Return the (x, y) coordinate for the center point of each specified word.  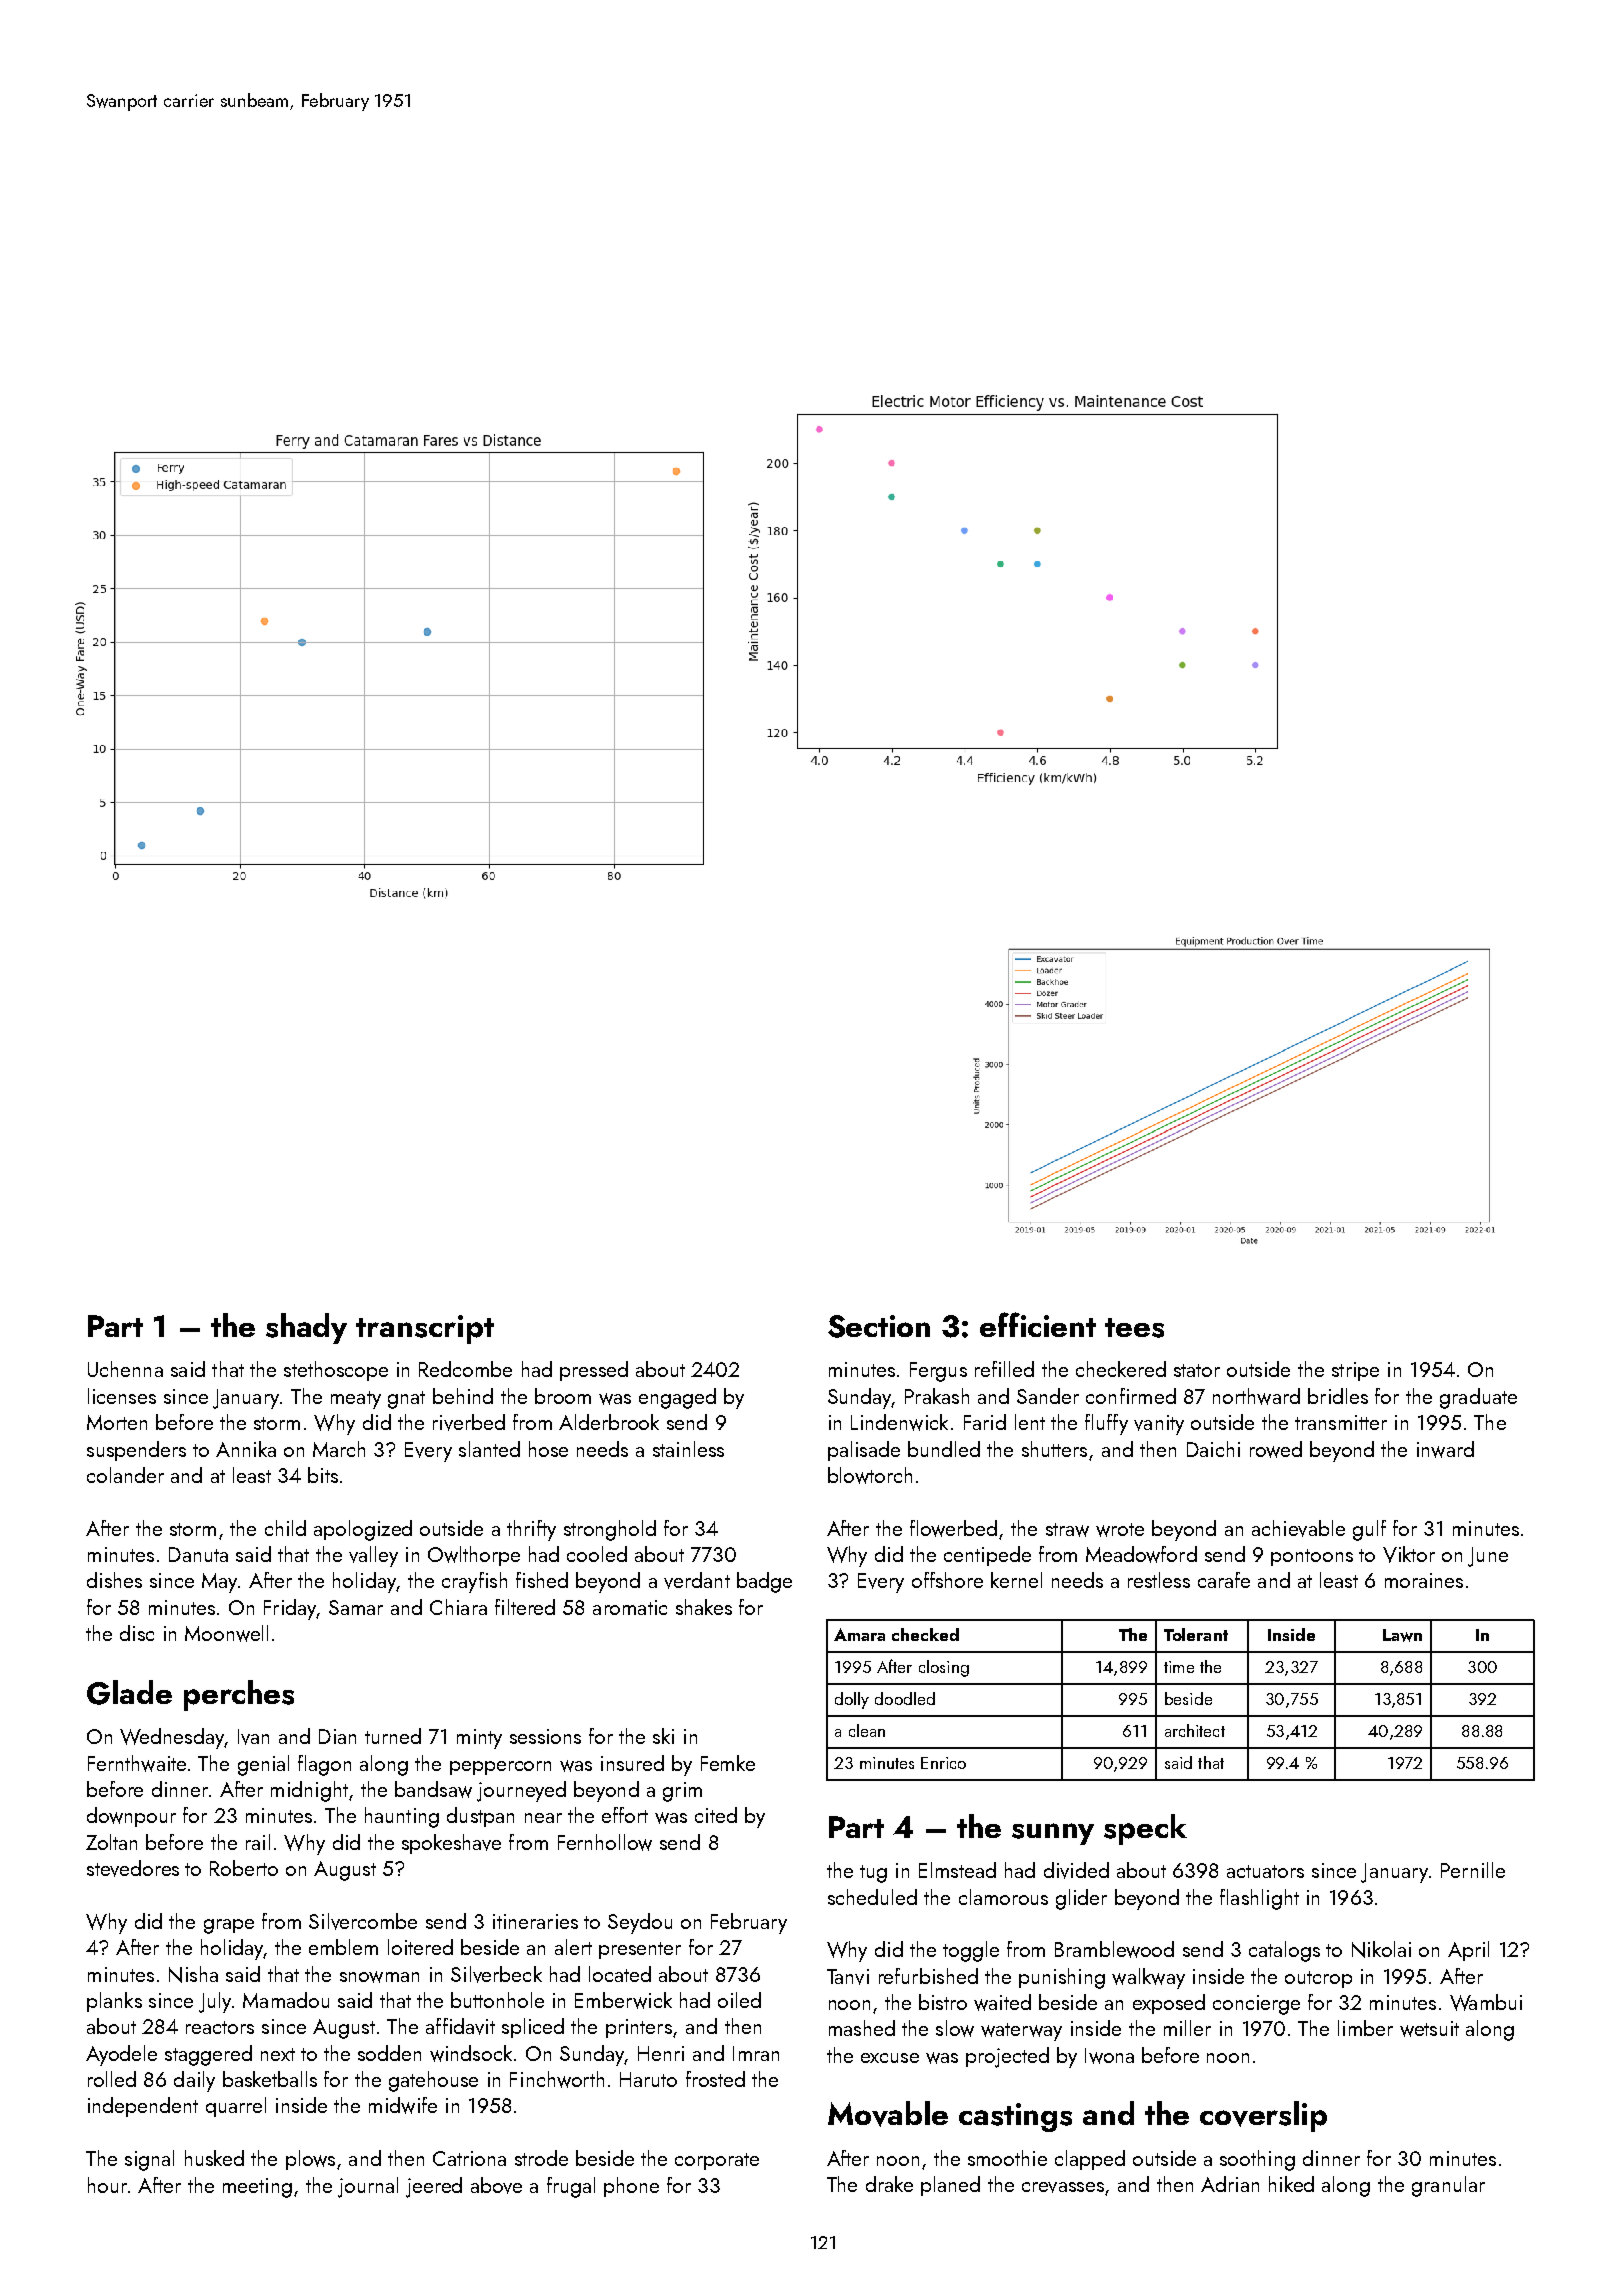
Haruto (648, 2079)
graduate (1478, 1398)
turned (393, 1736)
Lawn (1402, 1635)
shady (306, 1328)
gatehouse (433, 2081)
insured (632, 1763)
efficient (1038, 1324)
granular (1448, 2186)
